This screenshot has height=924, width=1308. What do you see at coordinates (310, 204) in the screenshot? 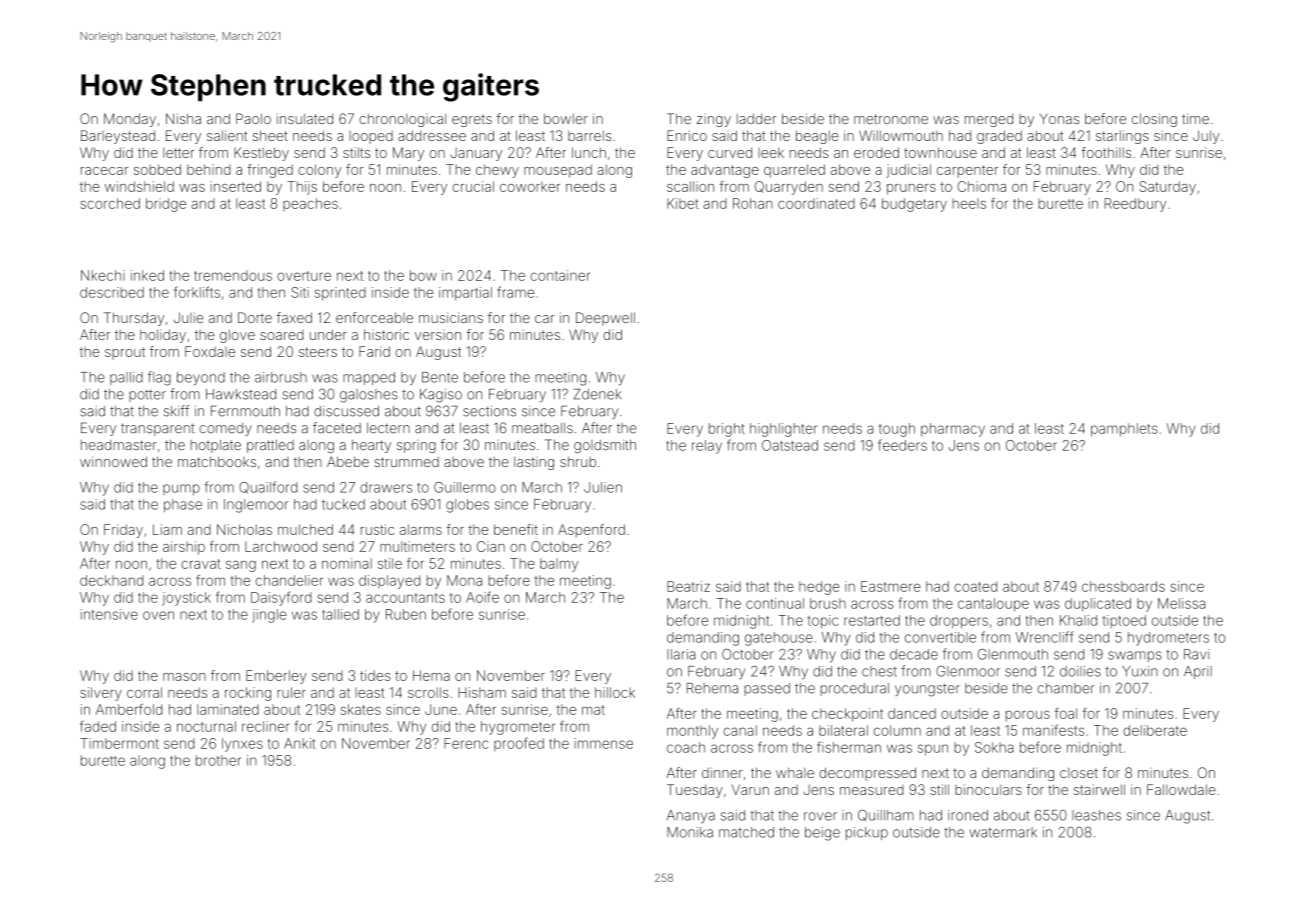
I see `peaches` at bounding box center [310, 204].
